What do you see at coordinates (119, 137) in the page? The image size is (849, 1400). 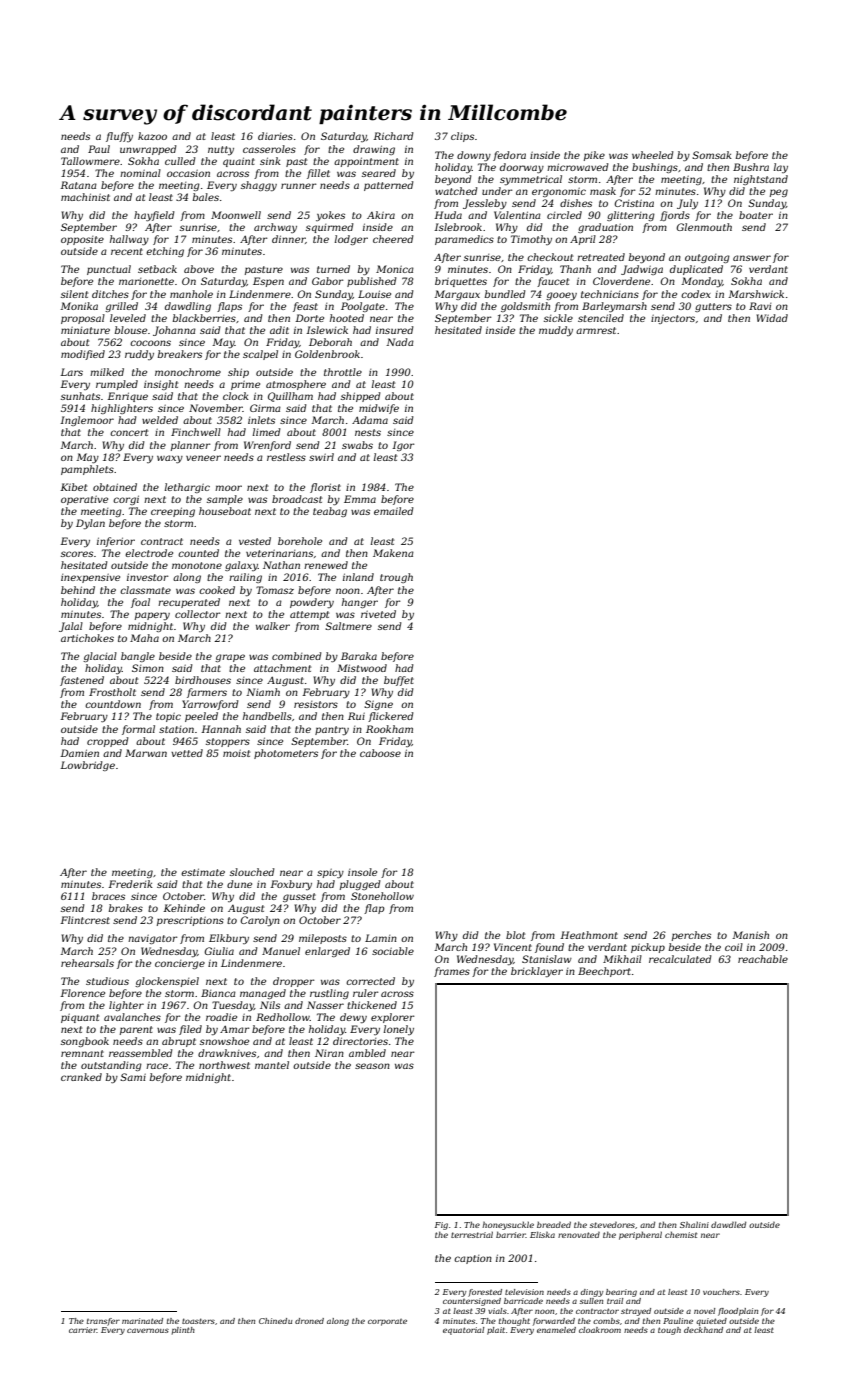 I see `fluffy` at bounding box center [119, 137].
